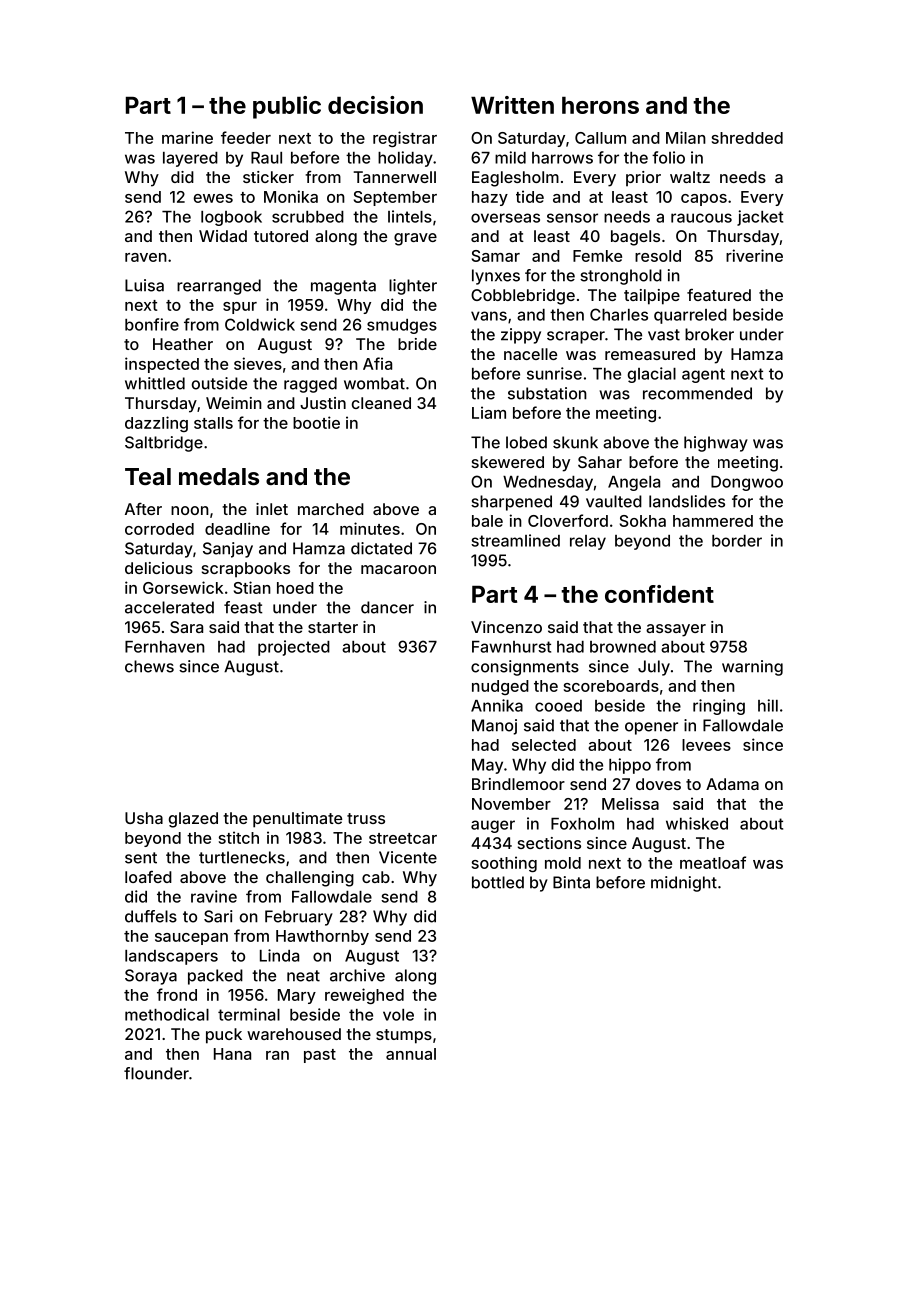  What do you see at coordinates (760, 218) in the screenshot?
I see `jacket` at bounding box center [760, 218].
